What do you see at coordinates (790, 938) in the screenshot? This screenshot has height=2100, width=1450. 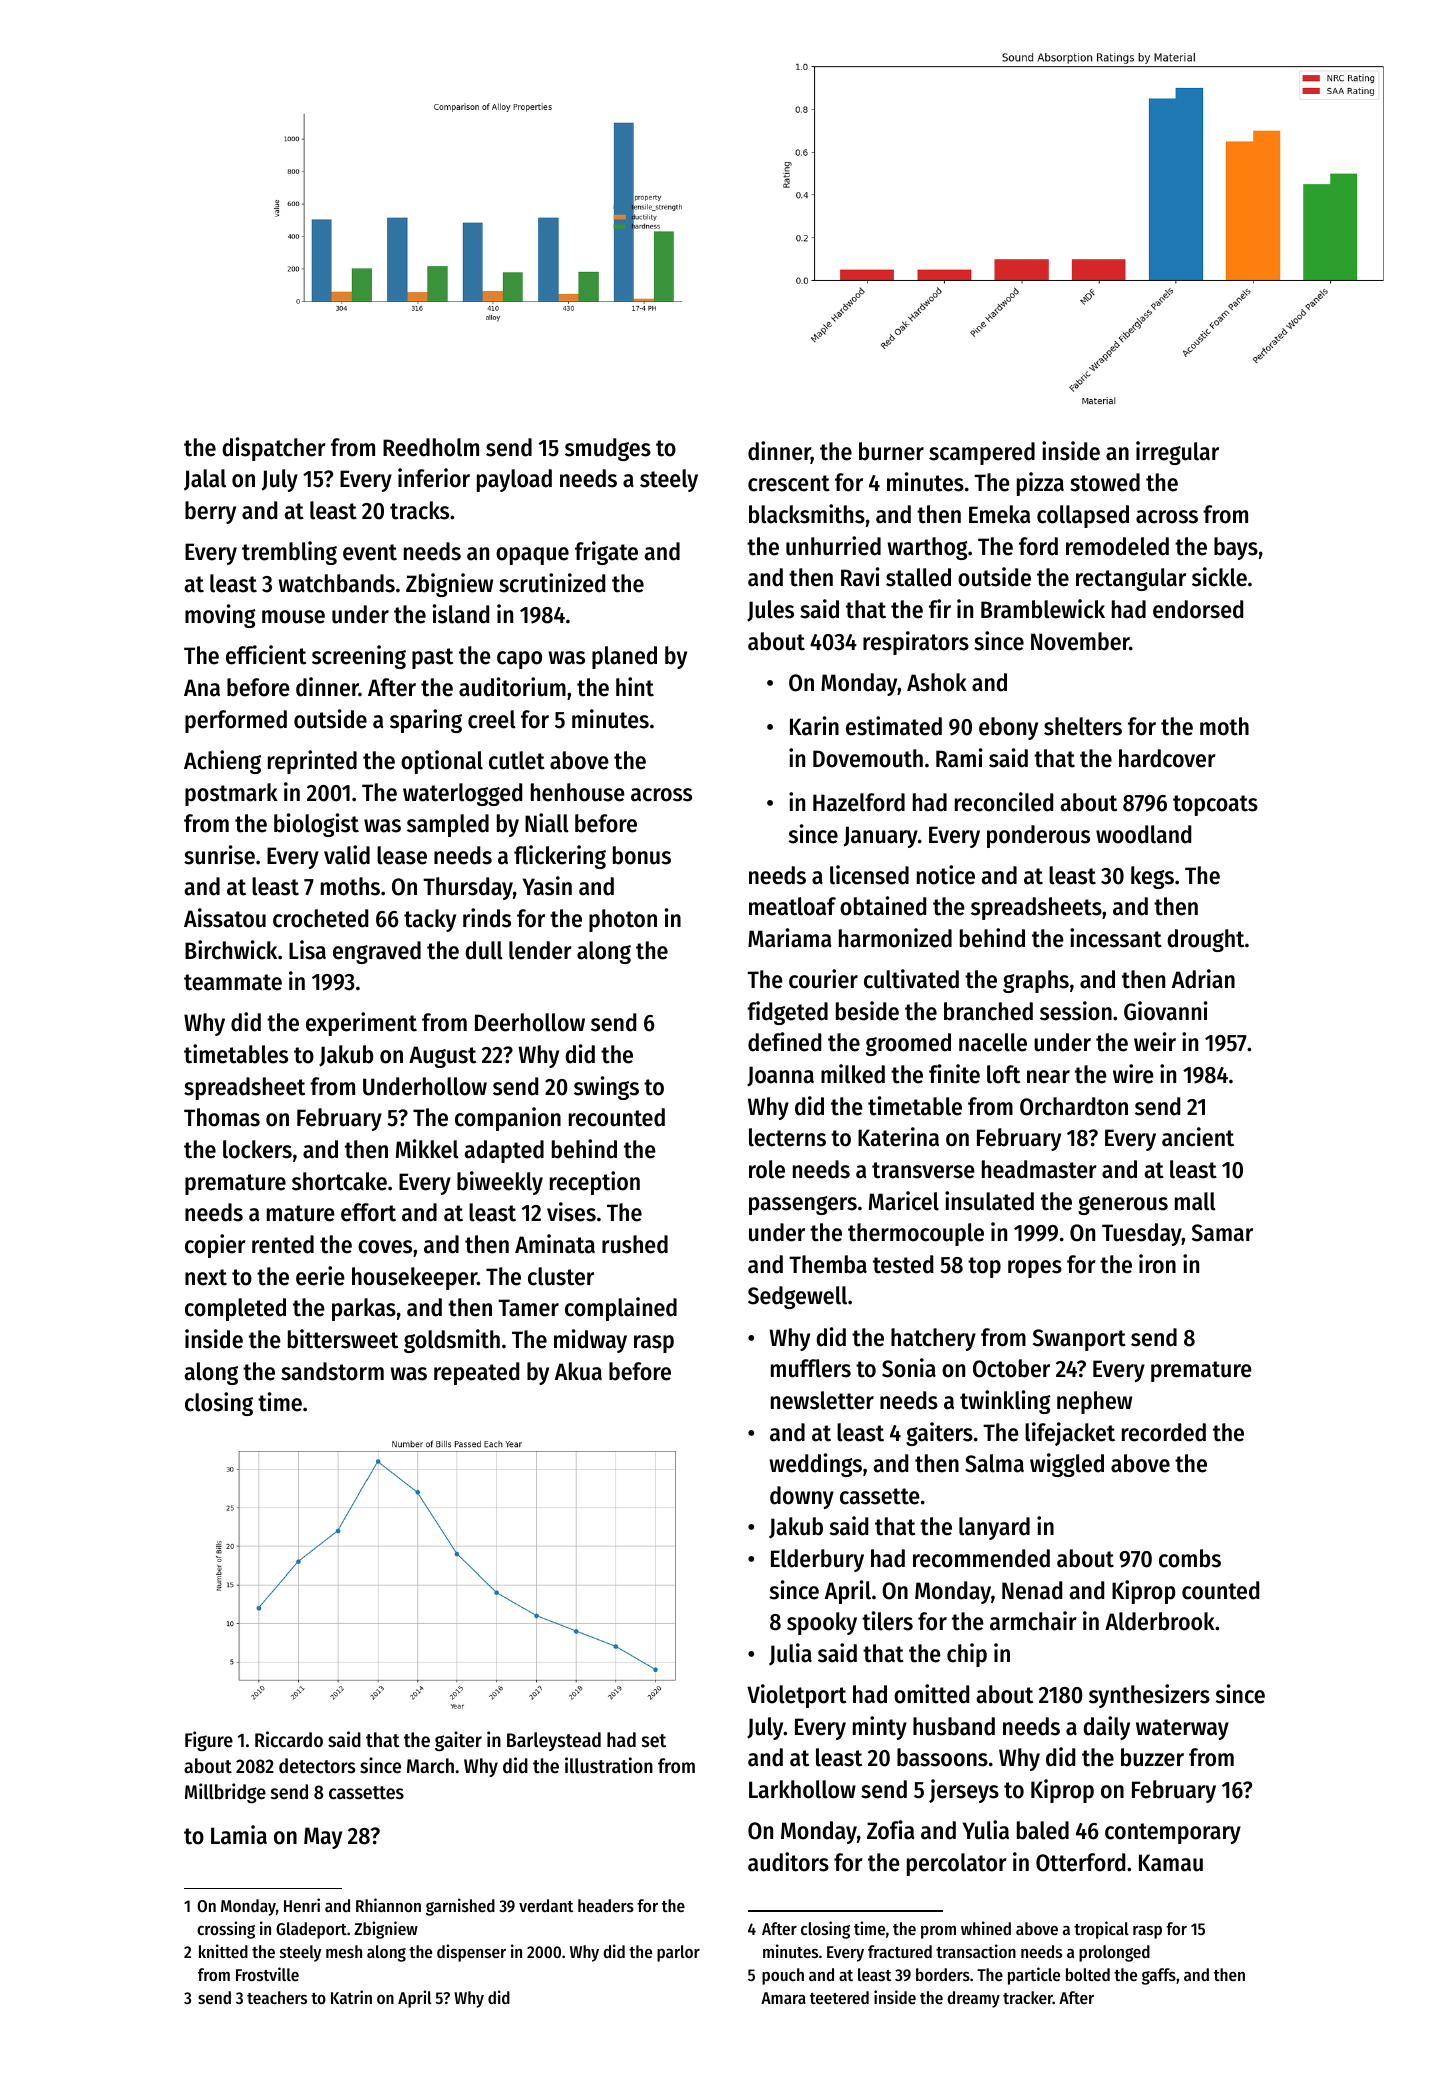 I see `Mariama` at bounding box center [790, 938].
